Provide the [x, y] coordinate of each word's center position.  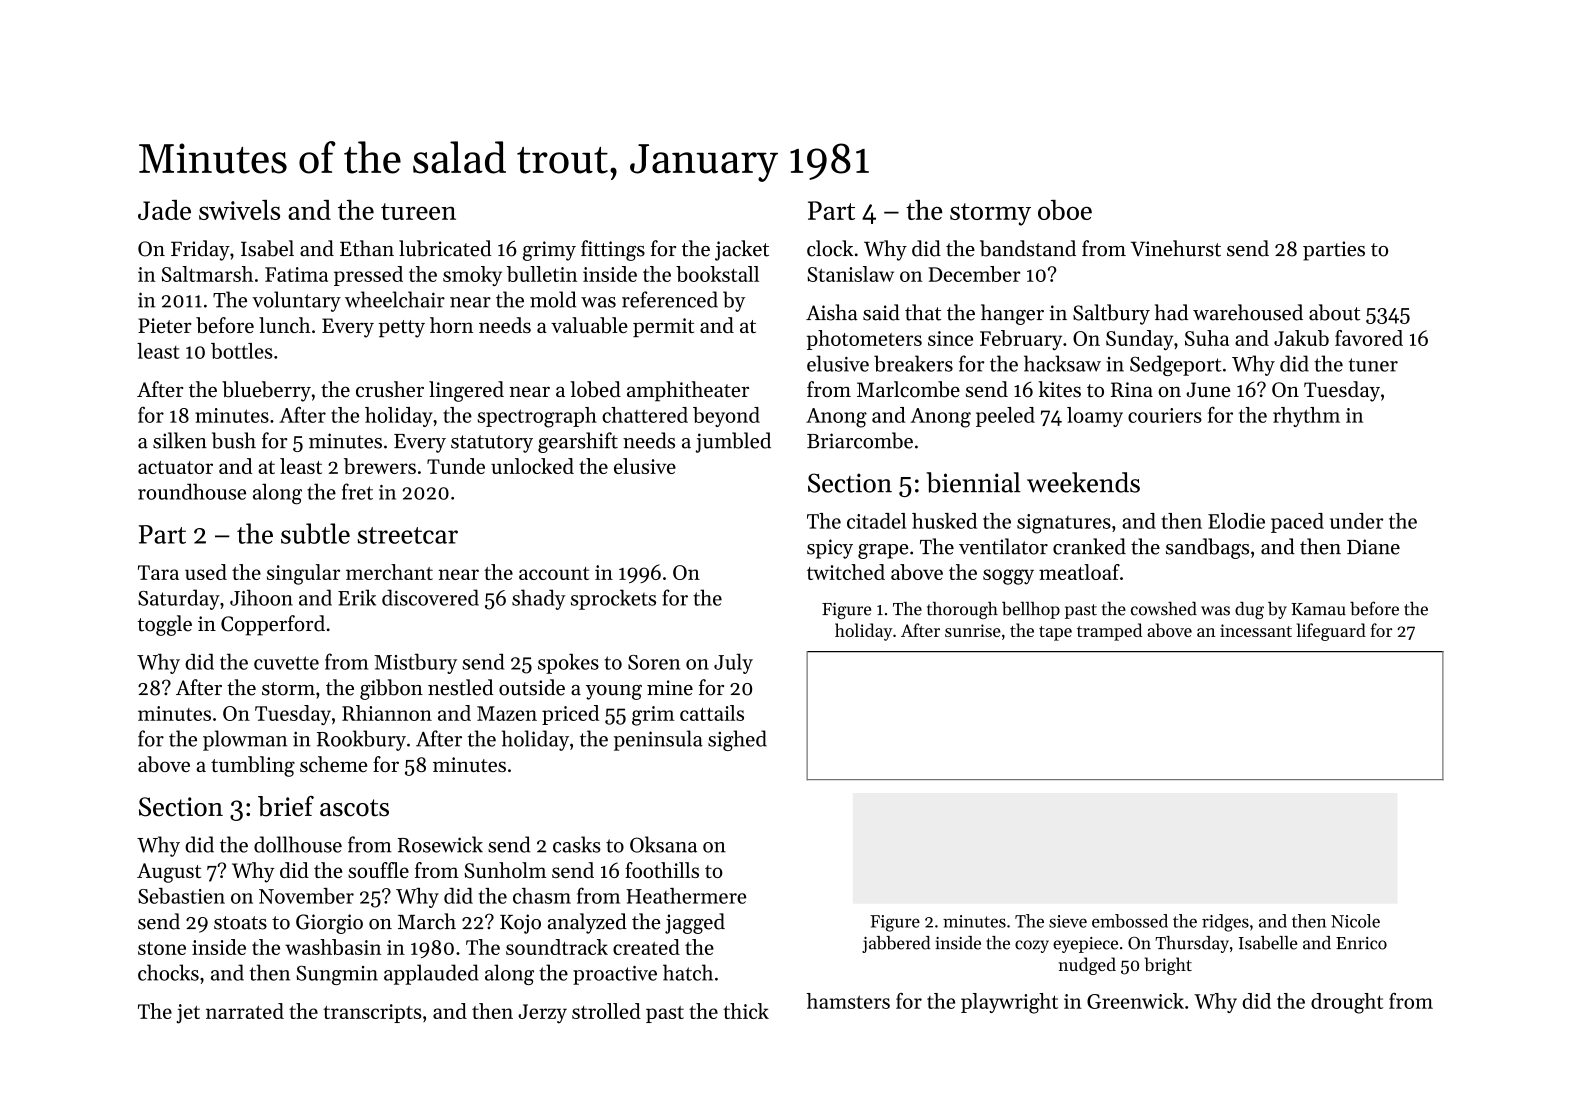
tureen [418, 211]
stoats [240, 923]
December [975, 274]
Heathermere [686, 896]
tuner [1373, 365]
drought [1347, 1003]
